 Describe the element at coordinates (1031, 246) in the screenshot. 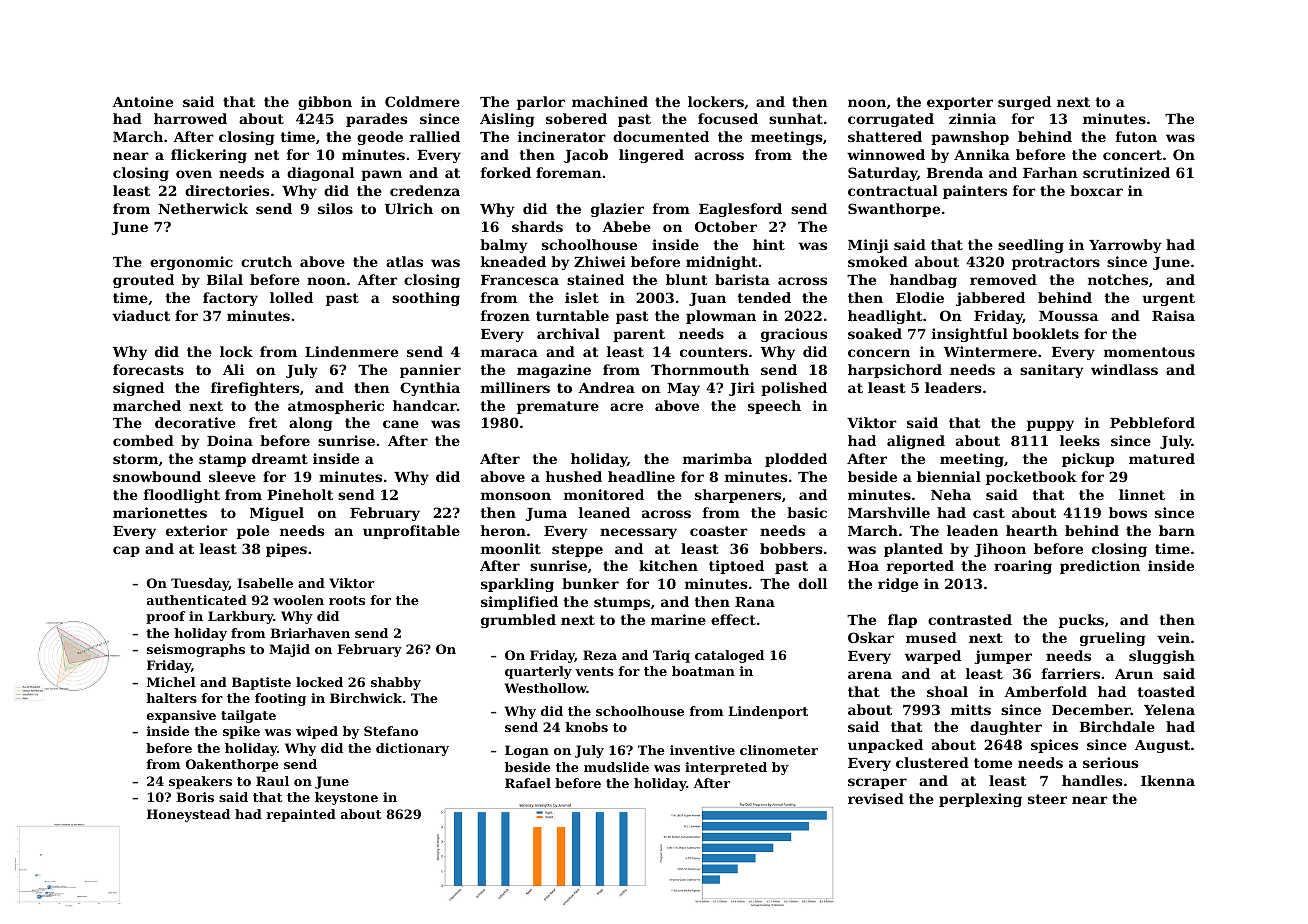

I see `seedling` at that location.
